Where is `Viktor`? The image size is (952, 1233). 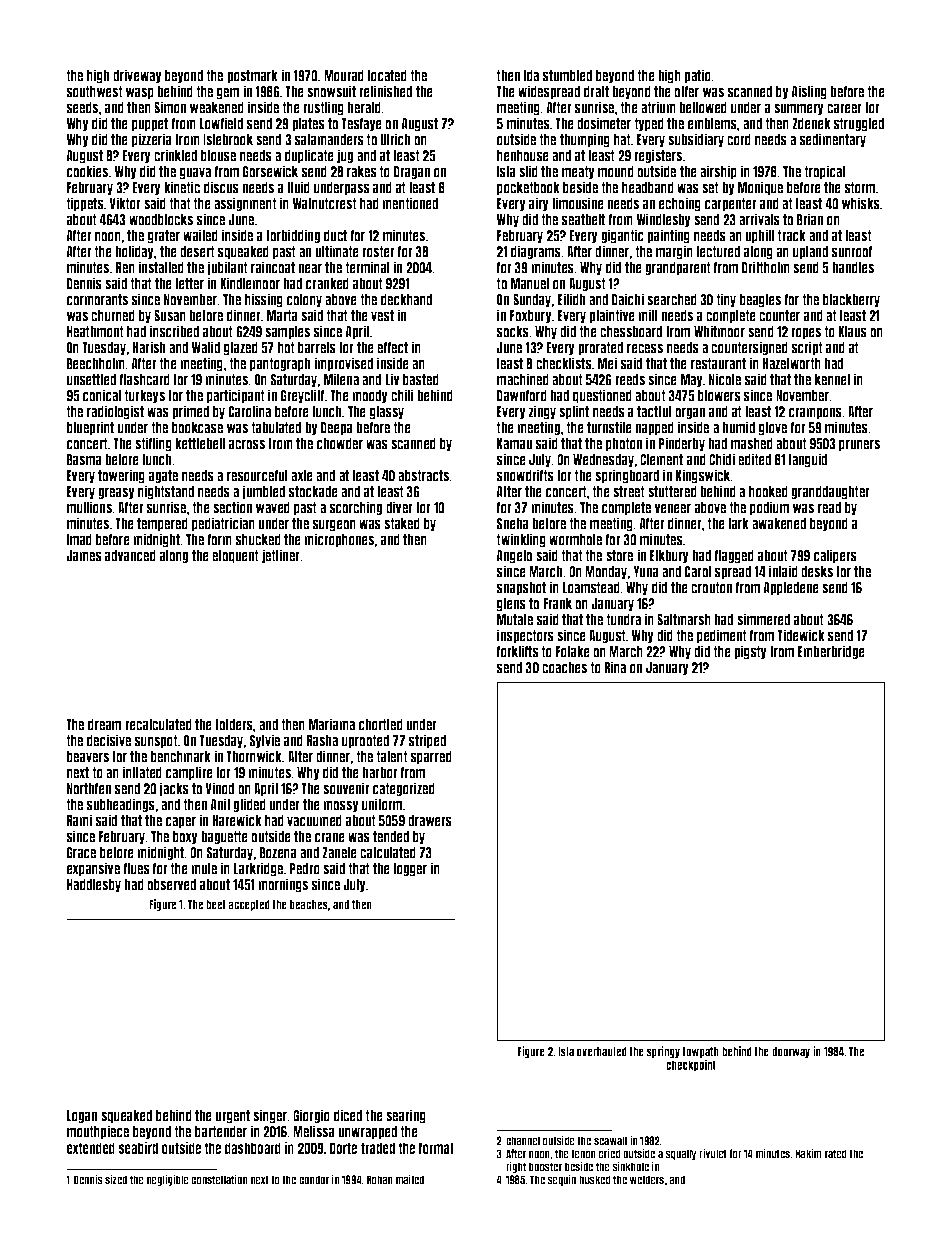 Viktor is located at coordinates (125, 203).
